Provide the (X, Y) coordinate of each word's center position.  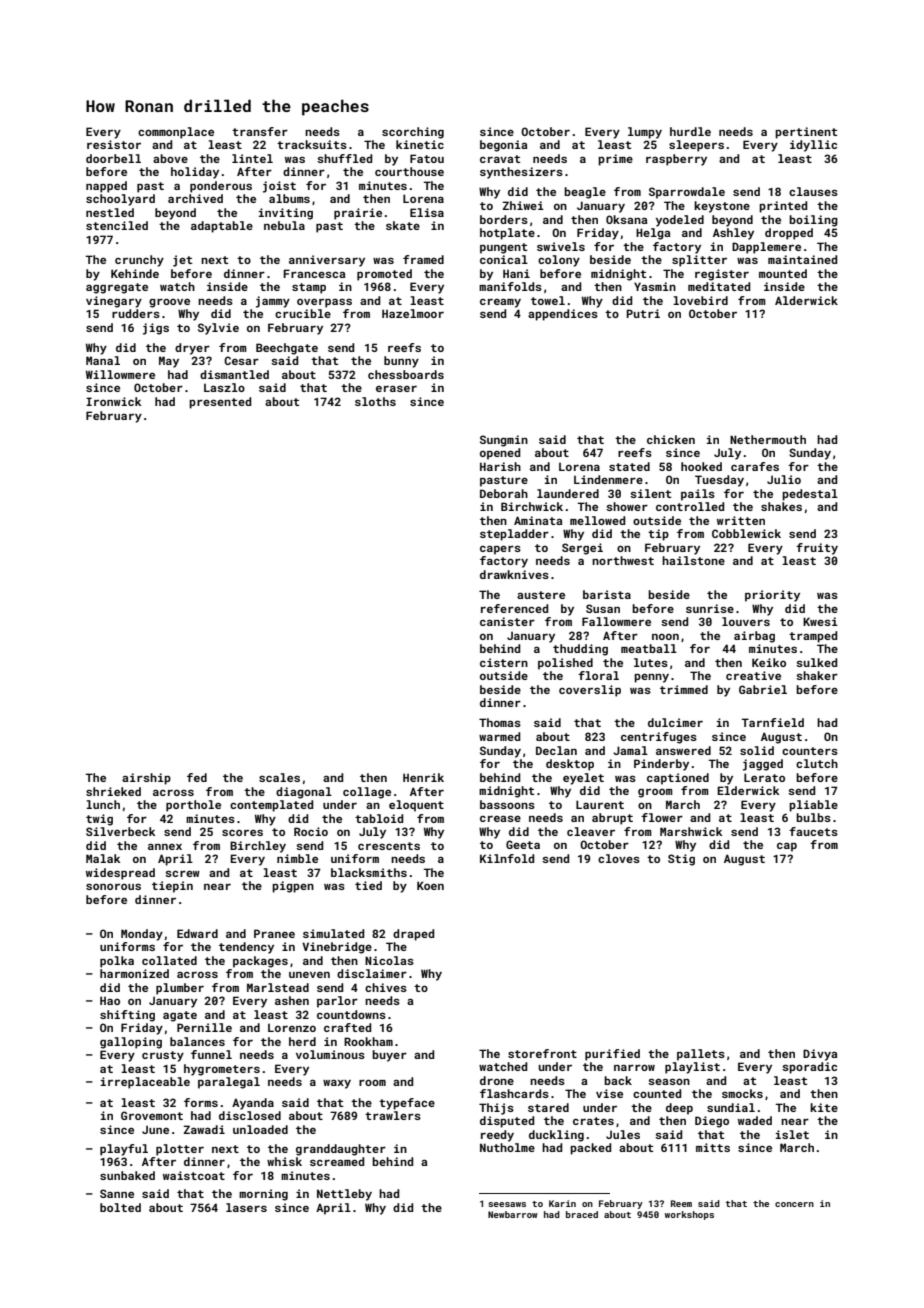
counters (810, 751)
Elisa (427, 212)
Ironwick (113, 401)
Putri (643, 313)
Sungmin (504, 441)
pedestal (810, 495)
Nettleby (344, 1195)
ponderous (221, 187)
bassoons (507, 804)
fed (197, 777)
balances (197, 1041)
